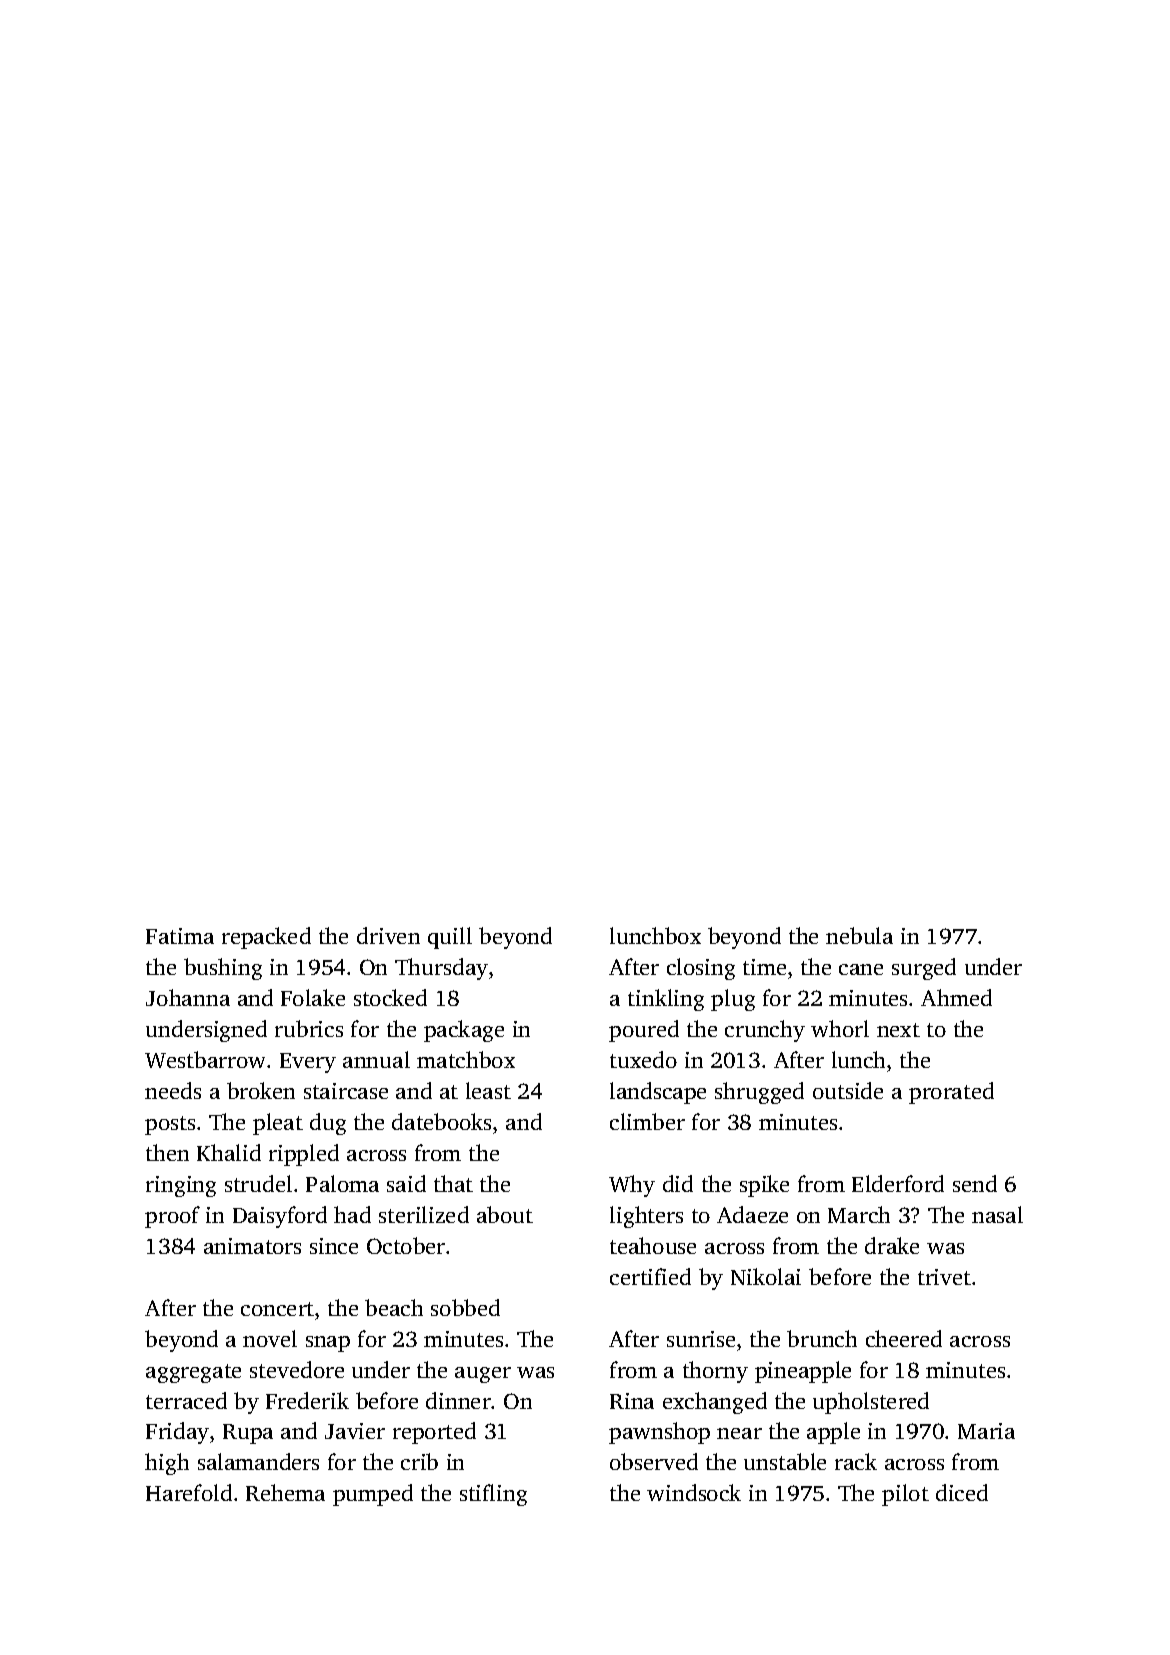  I want to click on Javier, so click(355, 1431).
